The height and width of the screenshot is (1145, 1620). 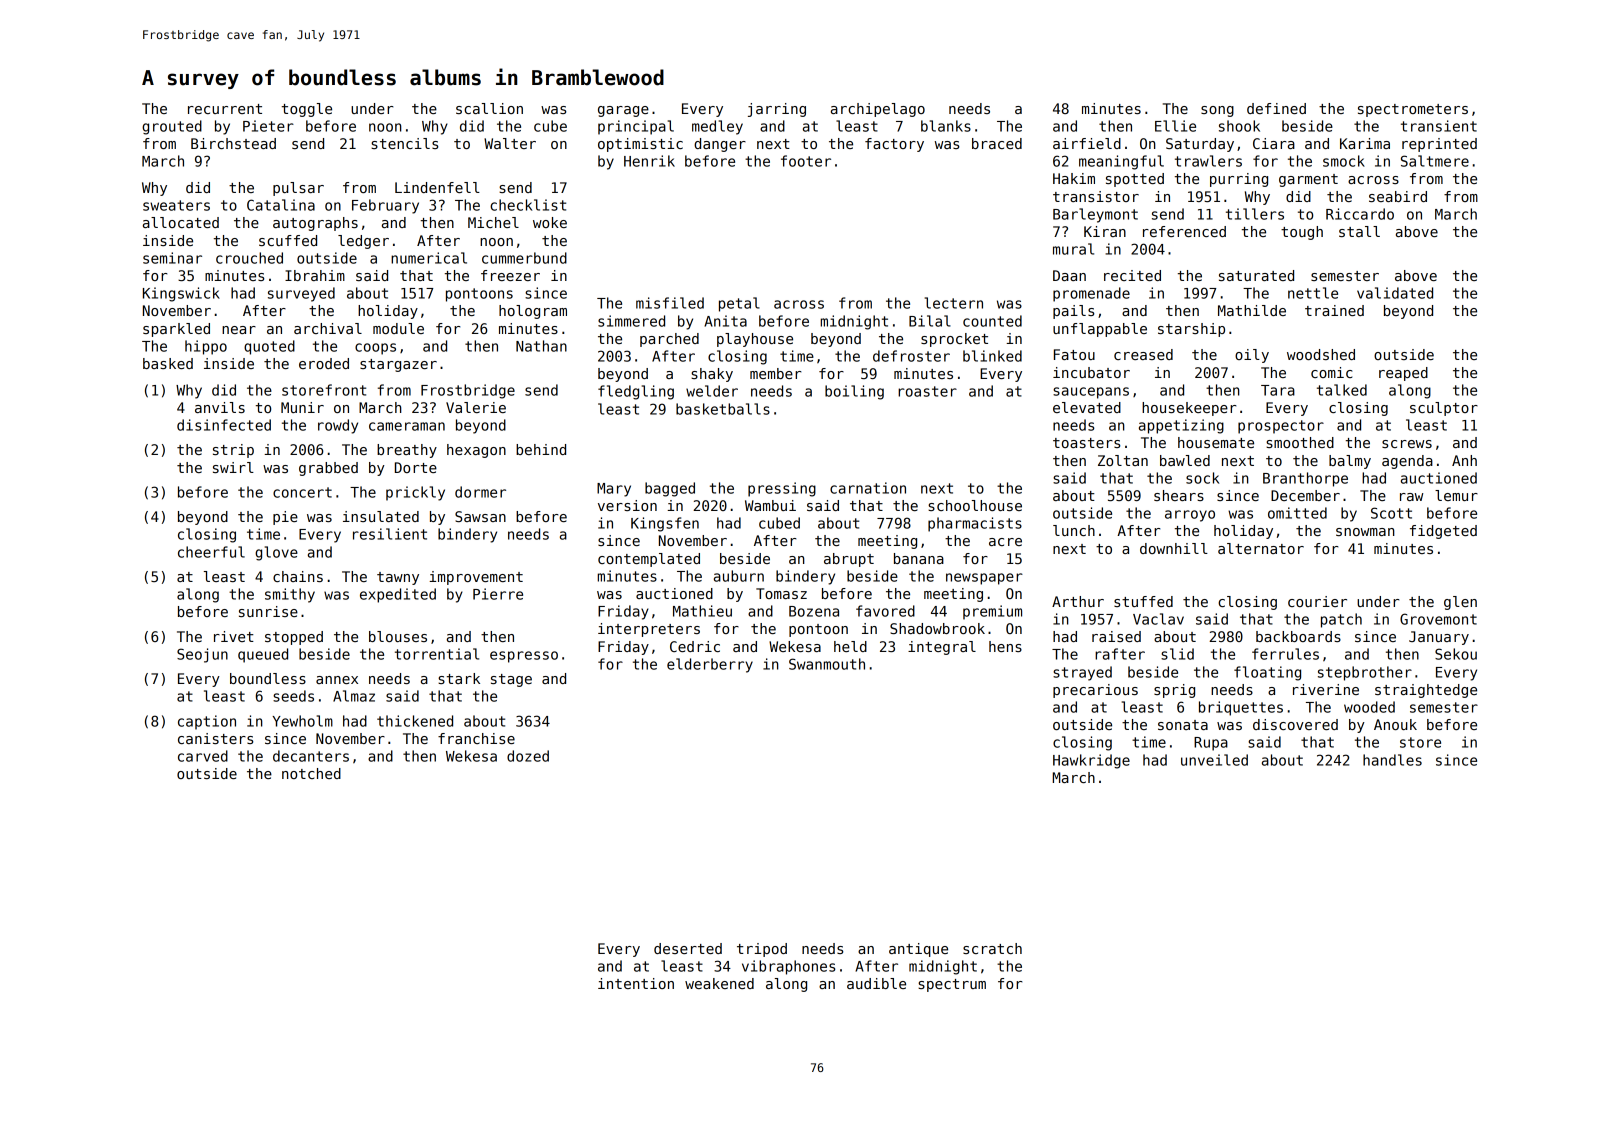 What do you see at coordinates (1350, 462) in the screenshot?
I see `balmy` at bounding box center [1350, 462].
